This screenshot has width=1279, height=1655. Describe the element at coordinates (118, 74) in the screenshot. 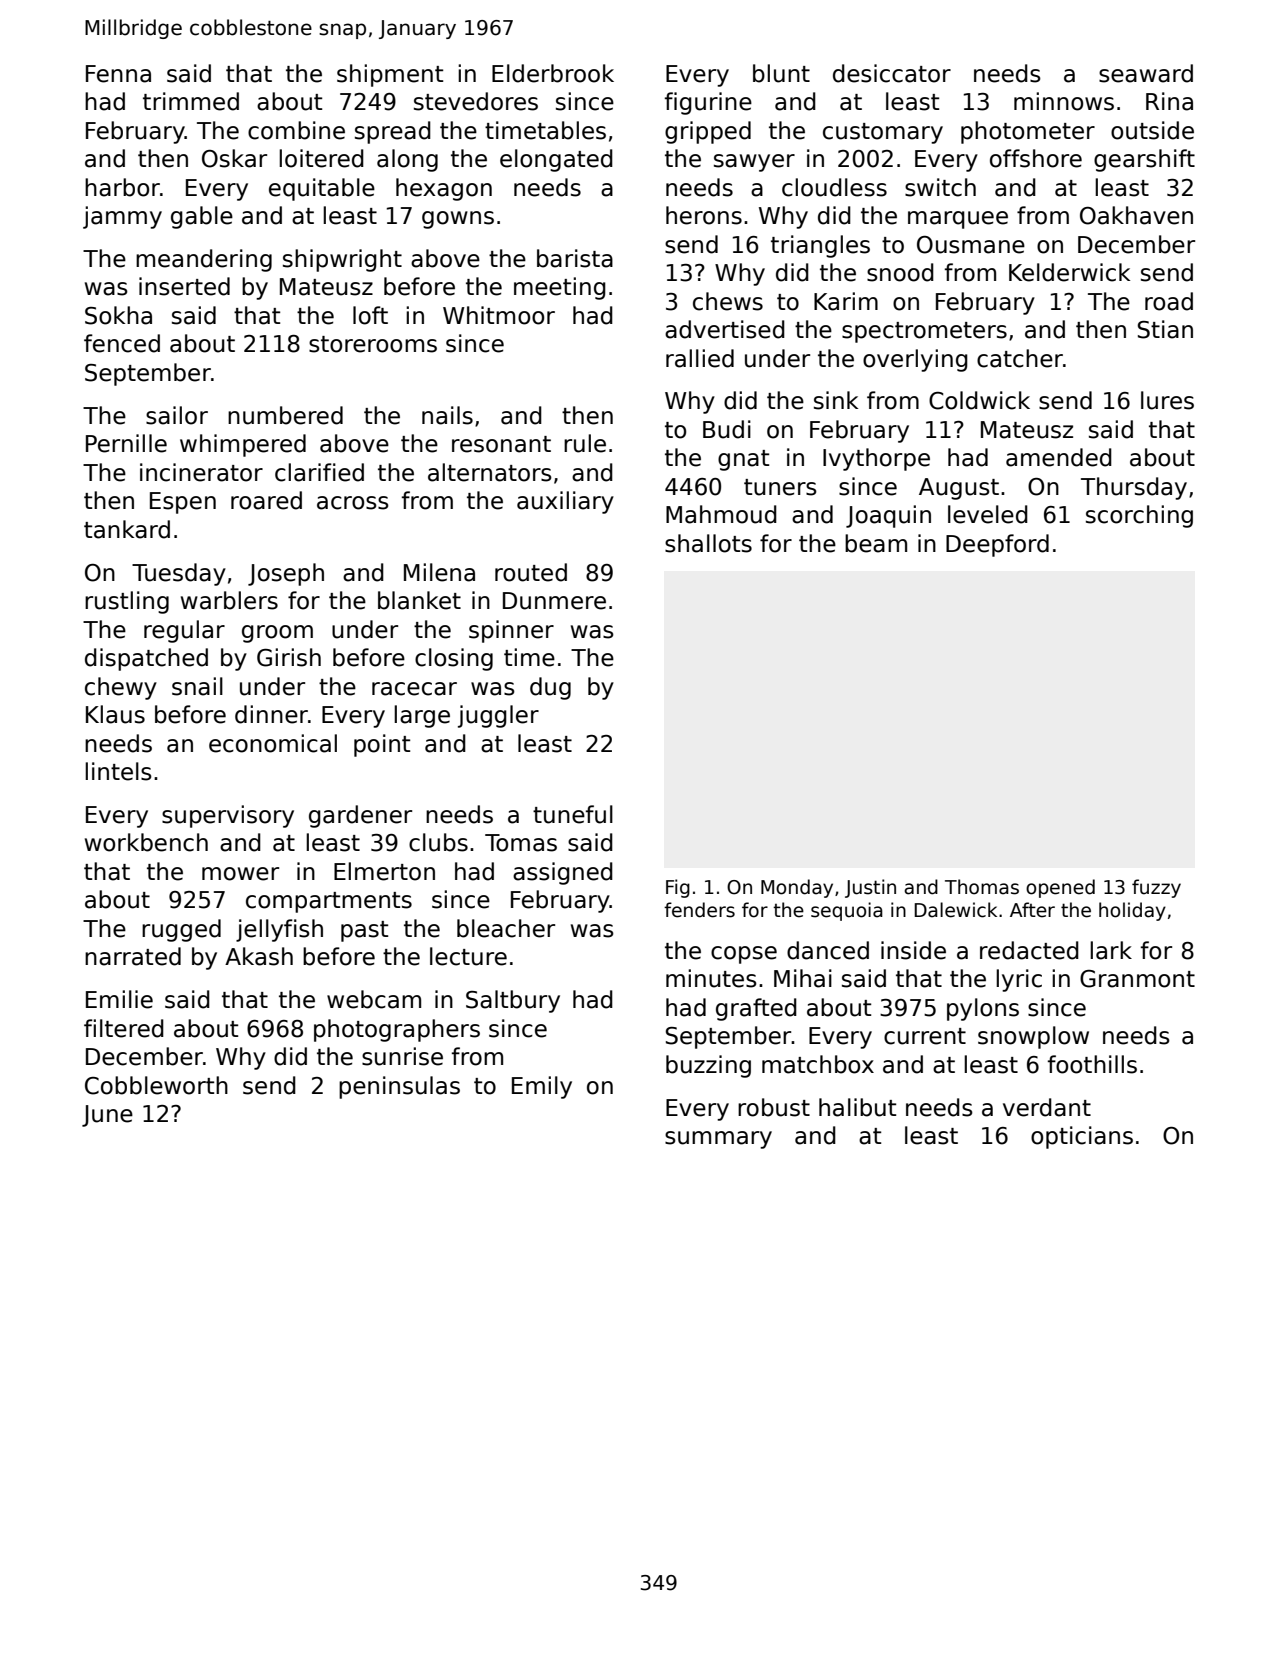

I see `Fenna` at that location.
